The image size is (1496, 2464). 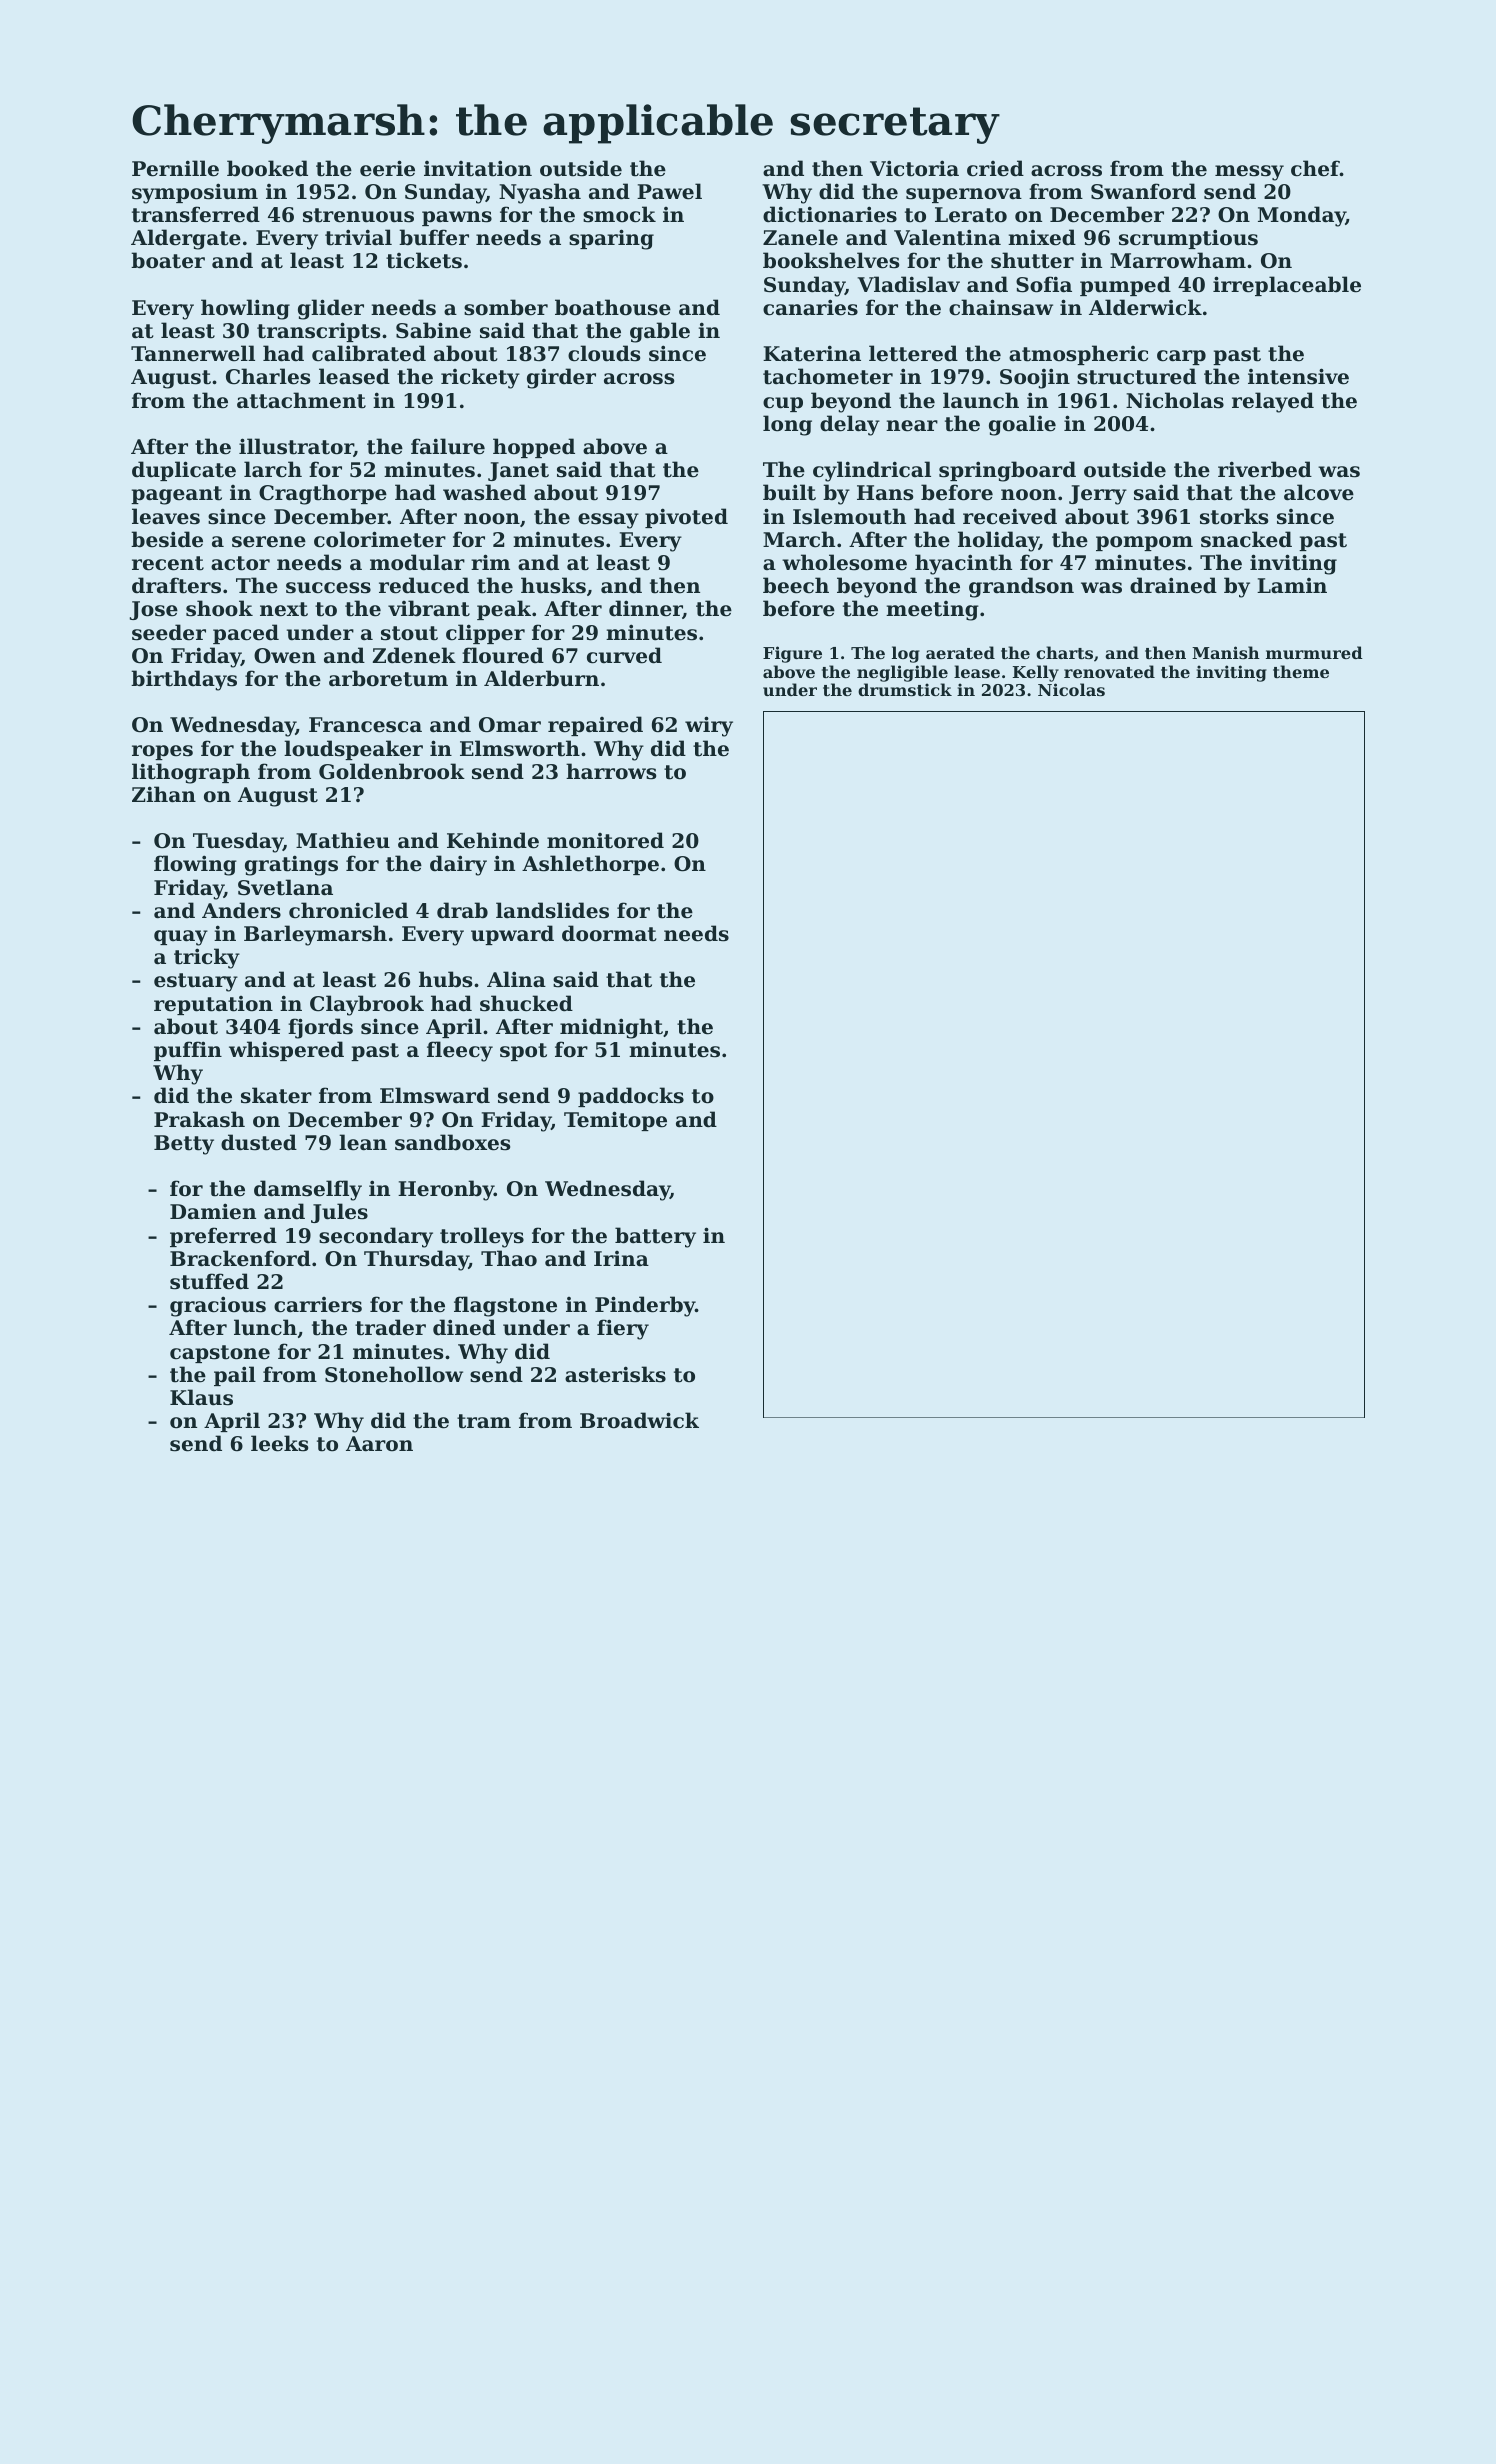 What do you see at coordinates (387, 168) in the document?
I see `eerie` at bounding box center [387, 168].
